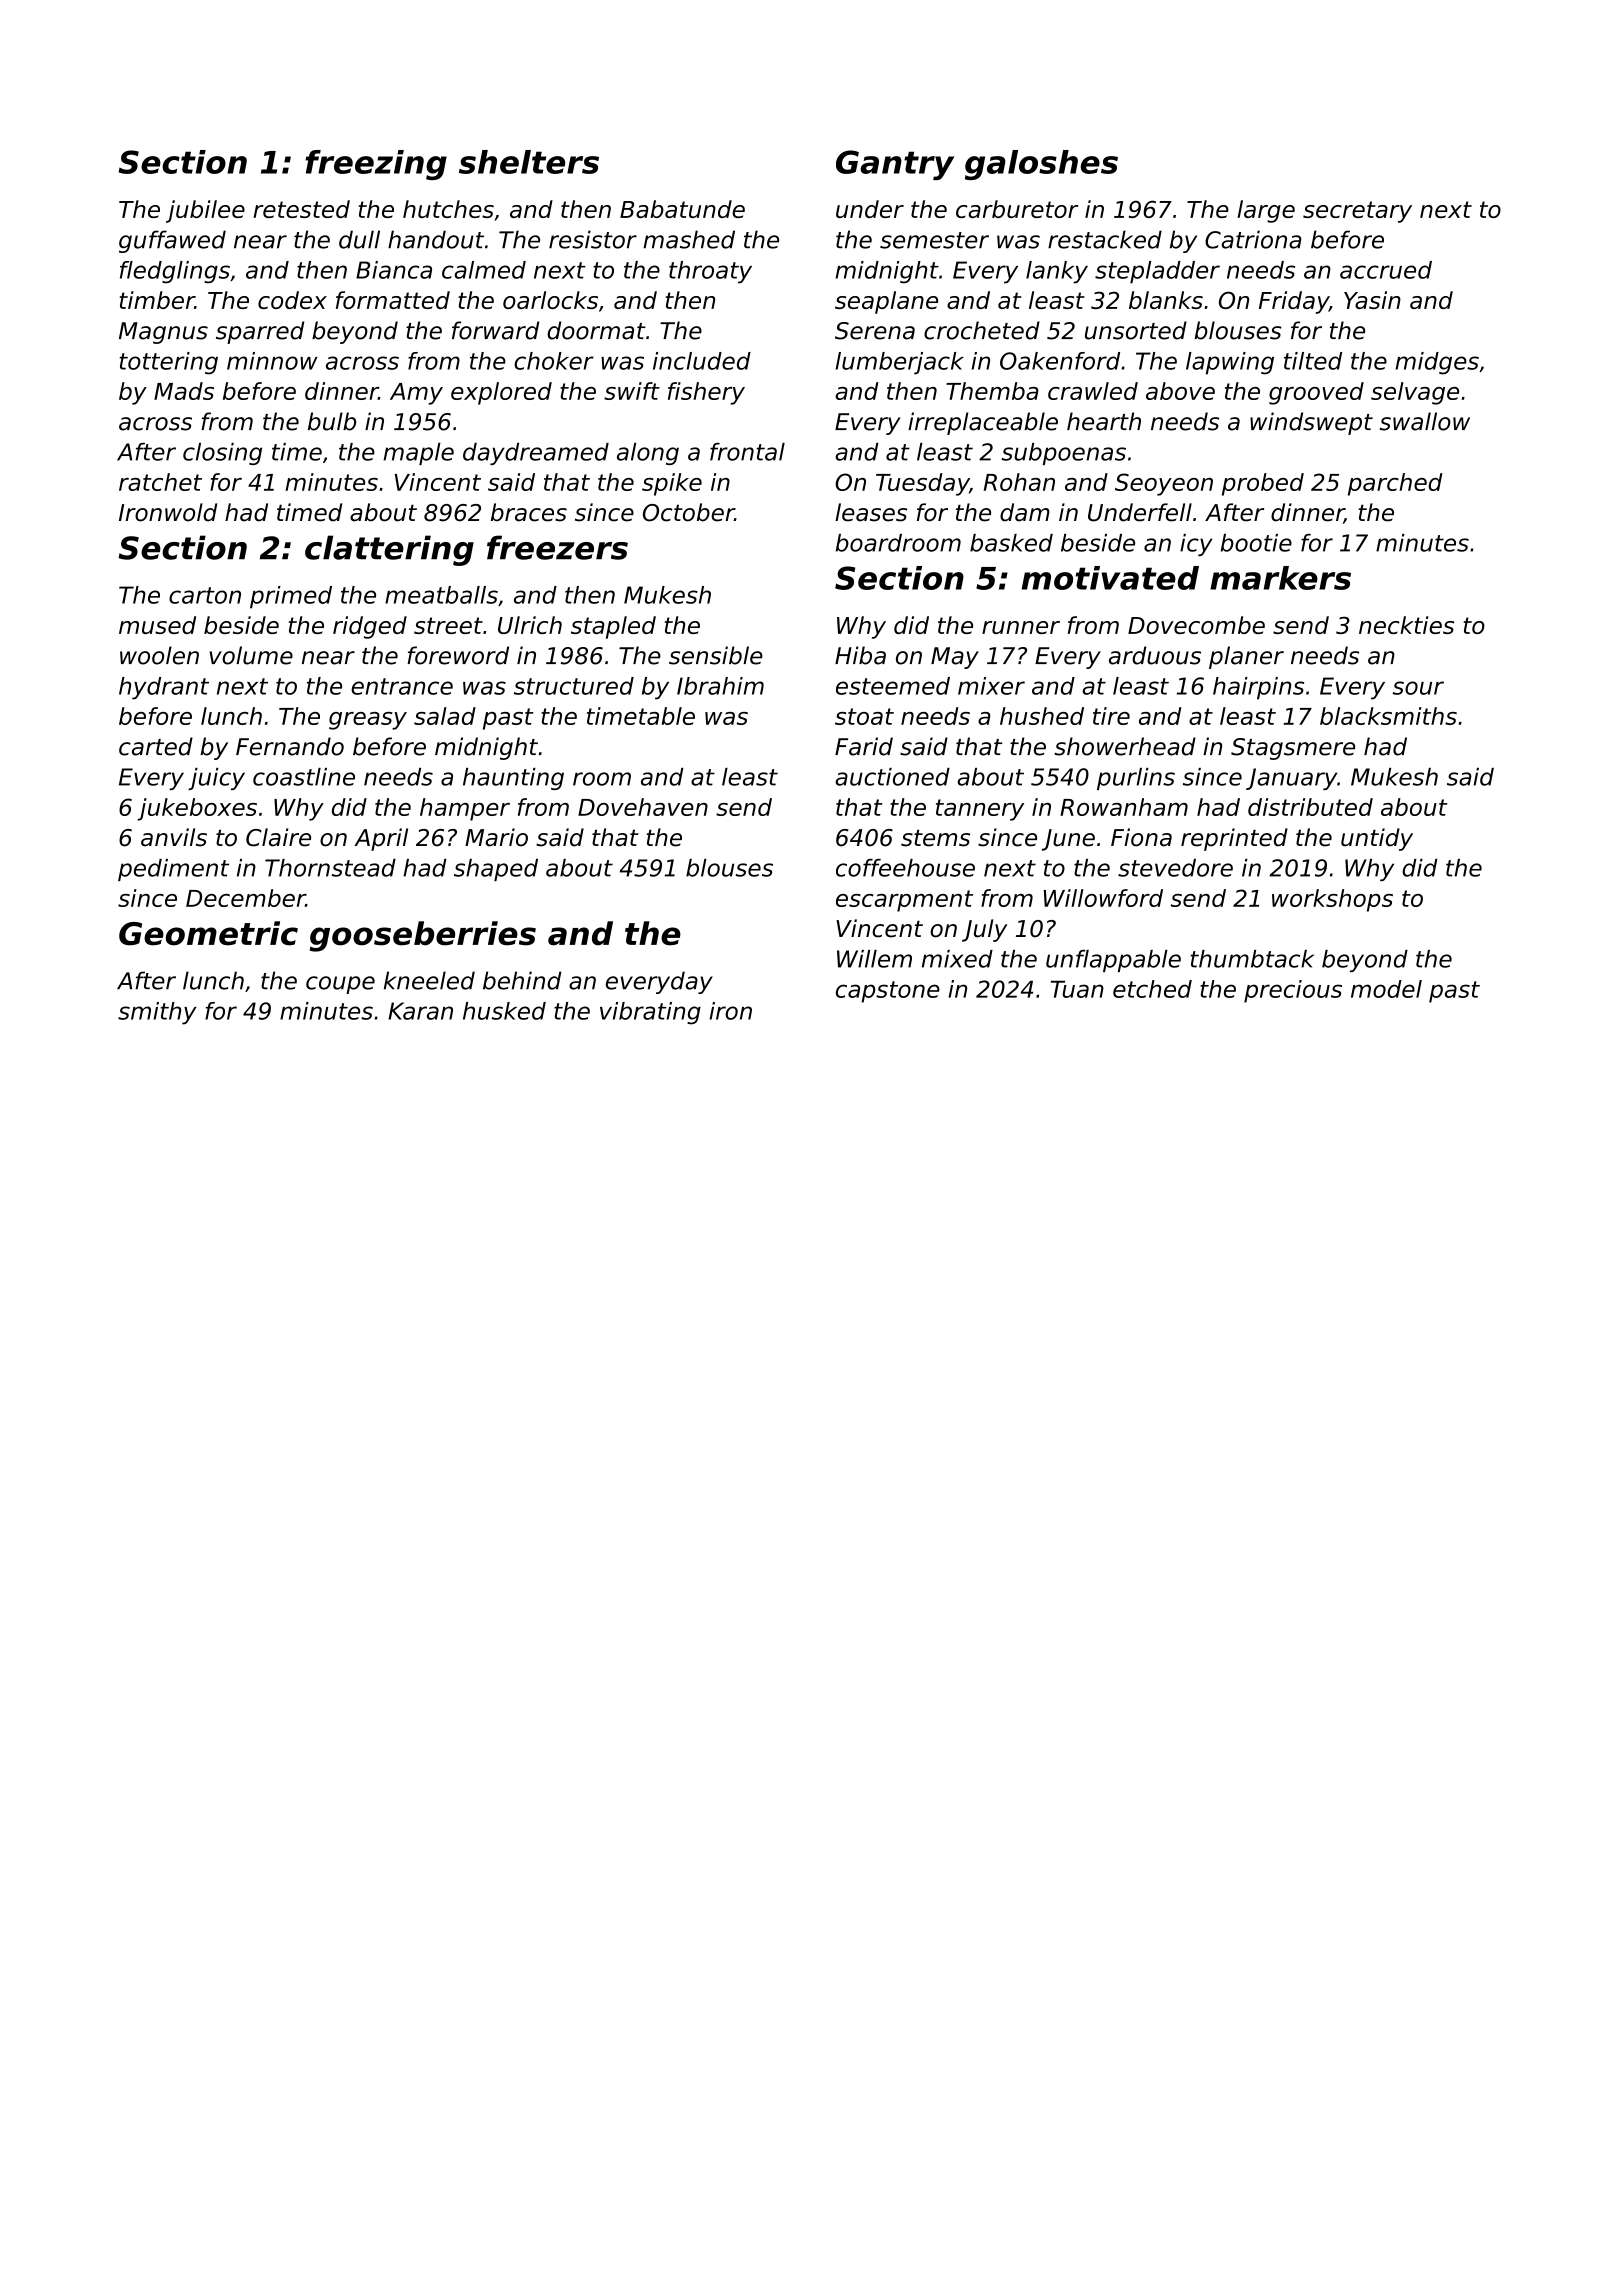  What do you see at coordinates (888, 992) in the screenshot?
I see `capstone` at bounding box center [888, 992].
